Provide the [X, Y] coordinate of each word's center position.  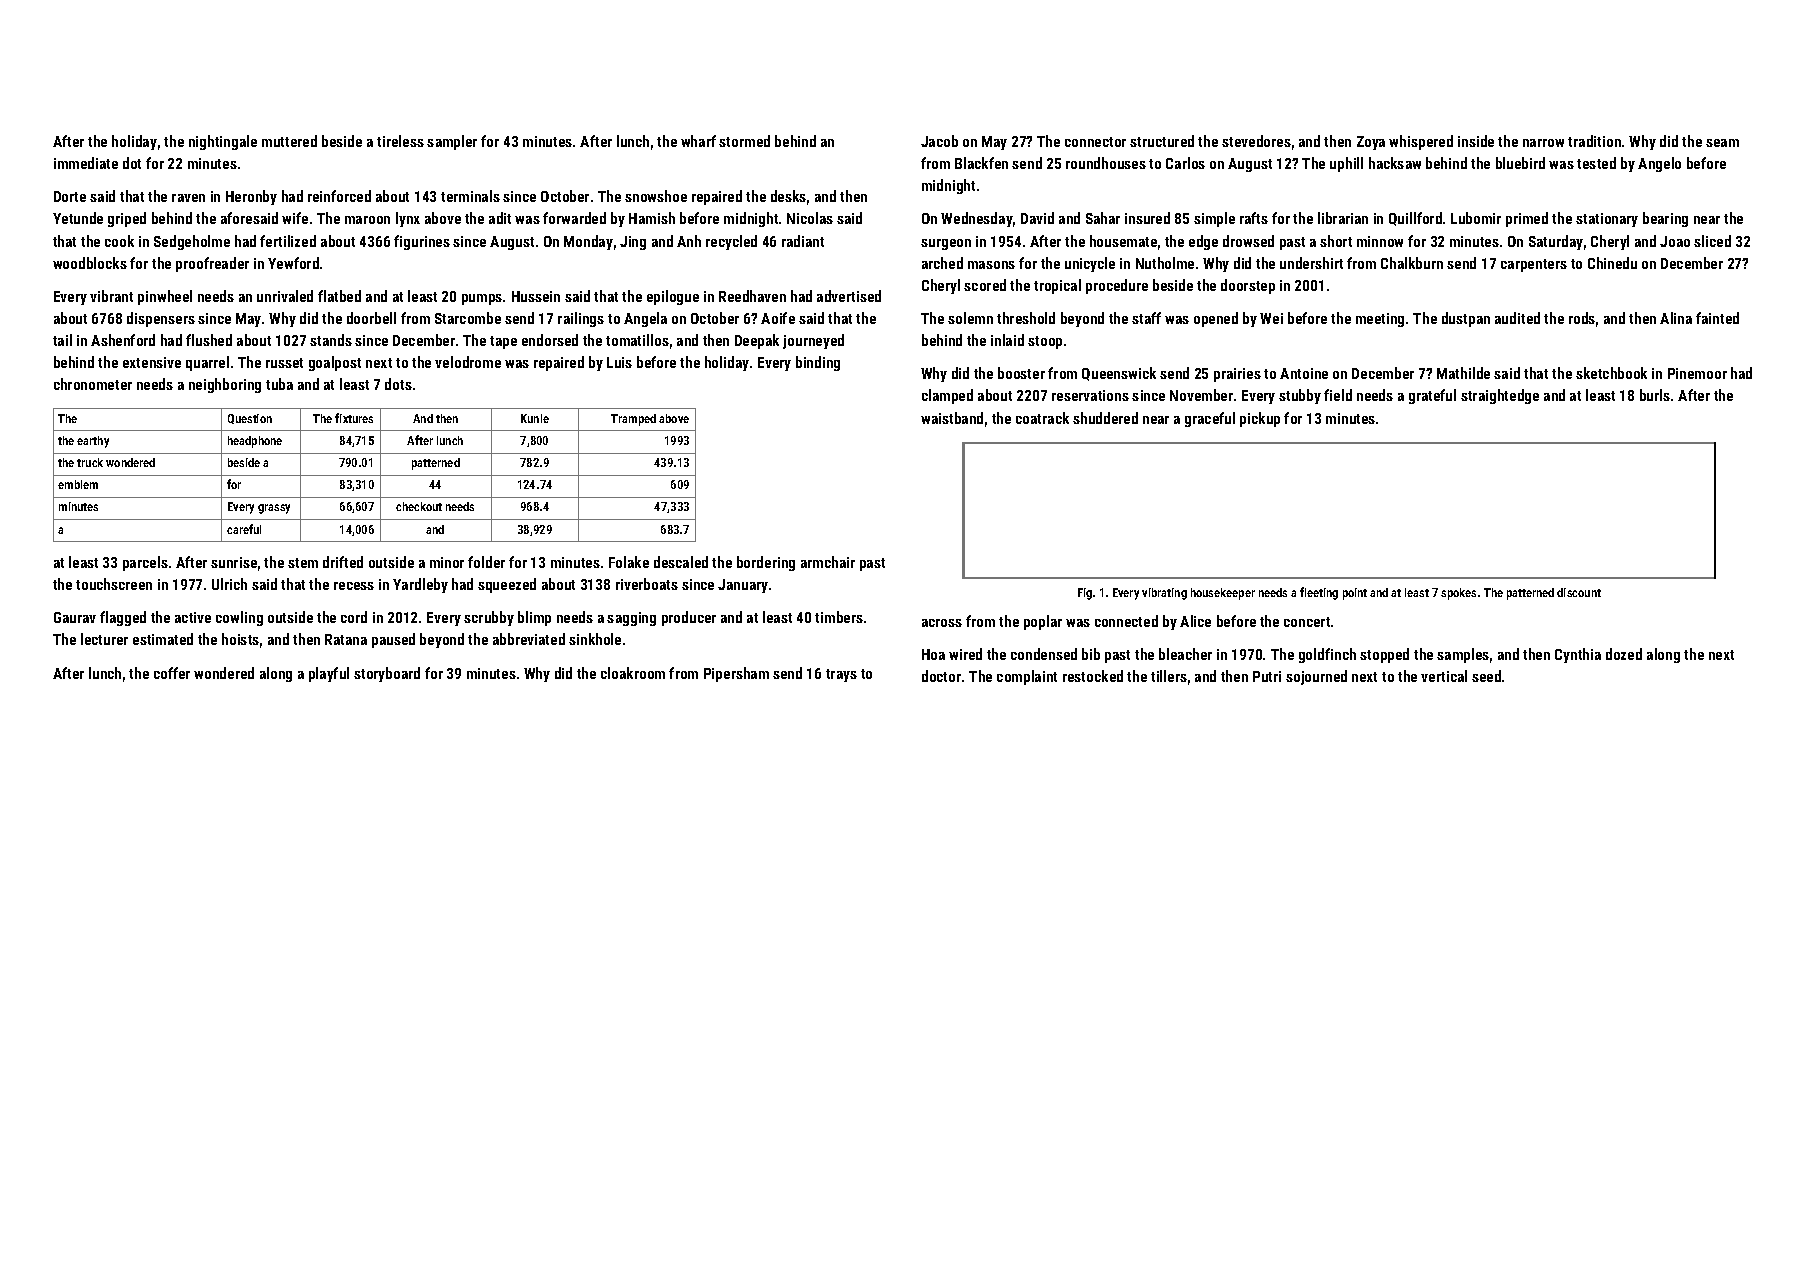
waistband [952, 418]
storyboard [387, 674]
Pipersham [736, 674]
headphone [255, 442]
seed [1486, 676]
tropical [1057, 286]
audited [1517, 318]
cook [119, 241]
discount [1579, 592]
